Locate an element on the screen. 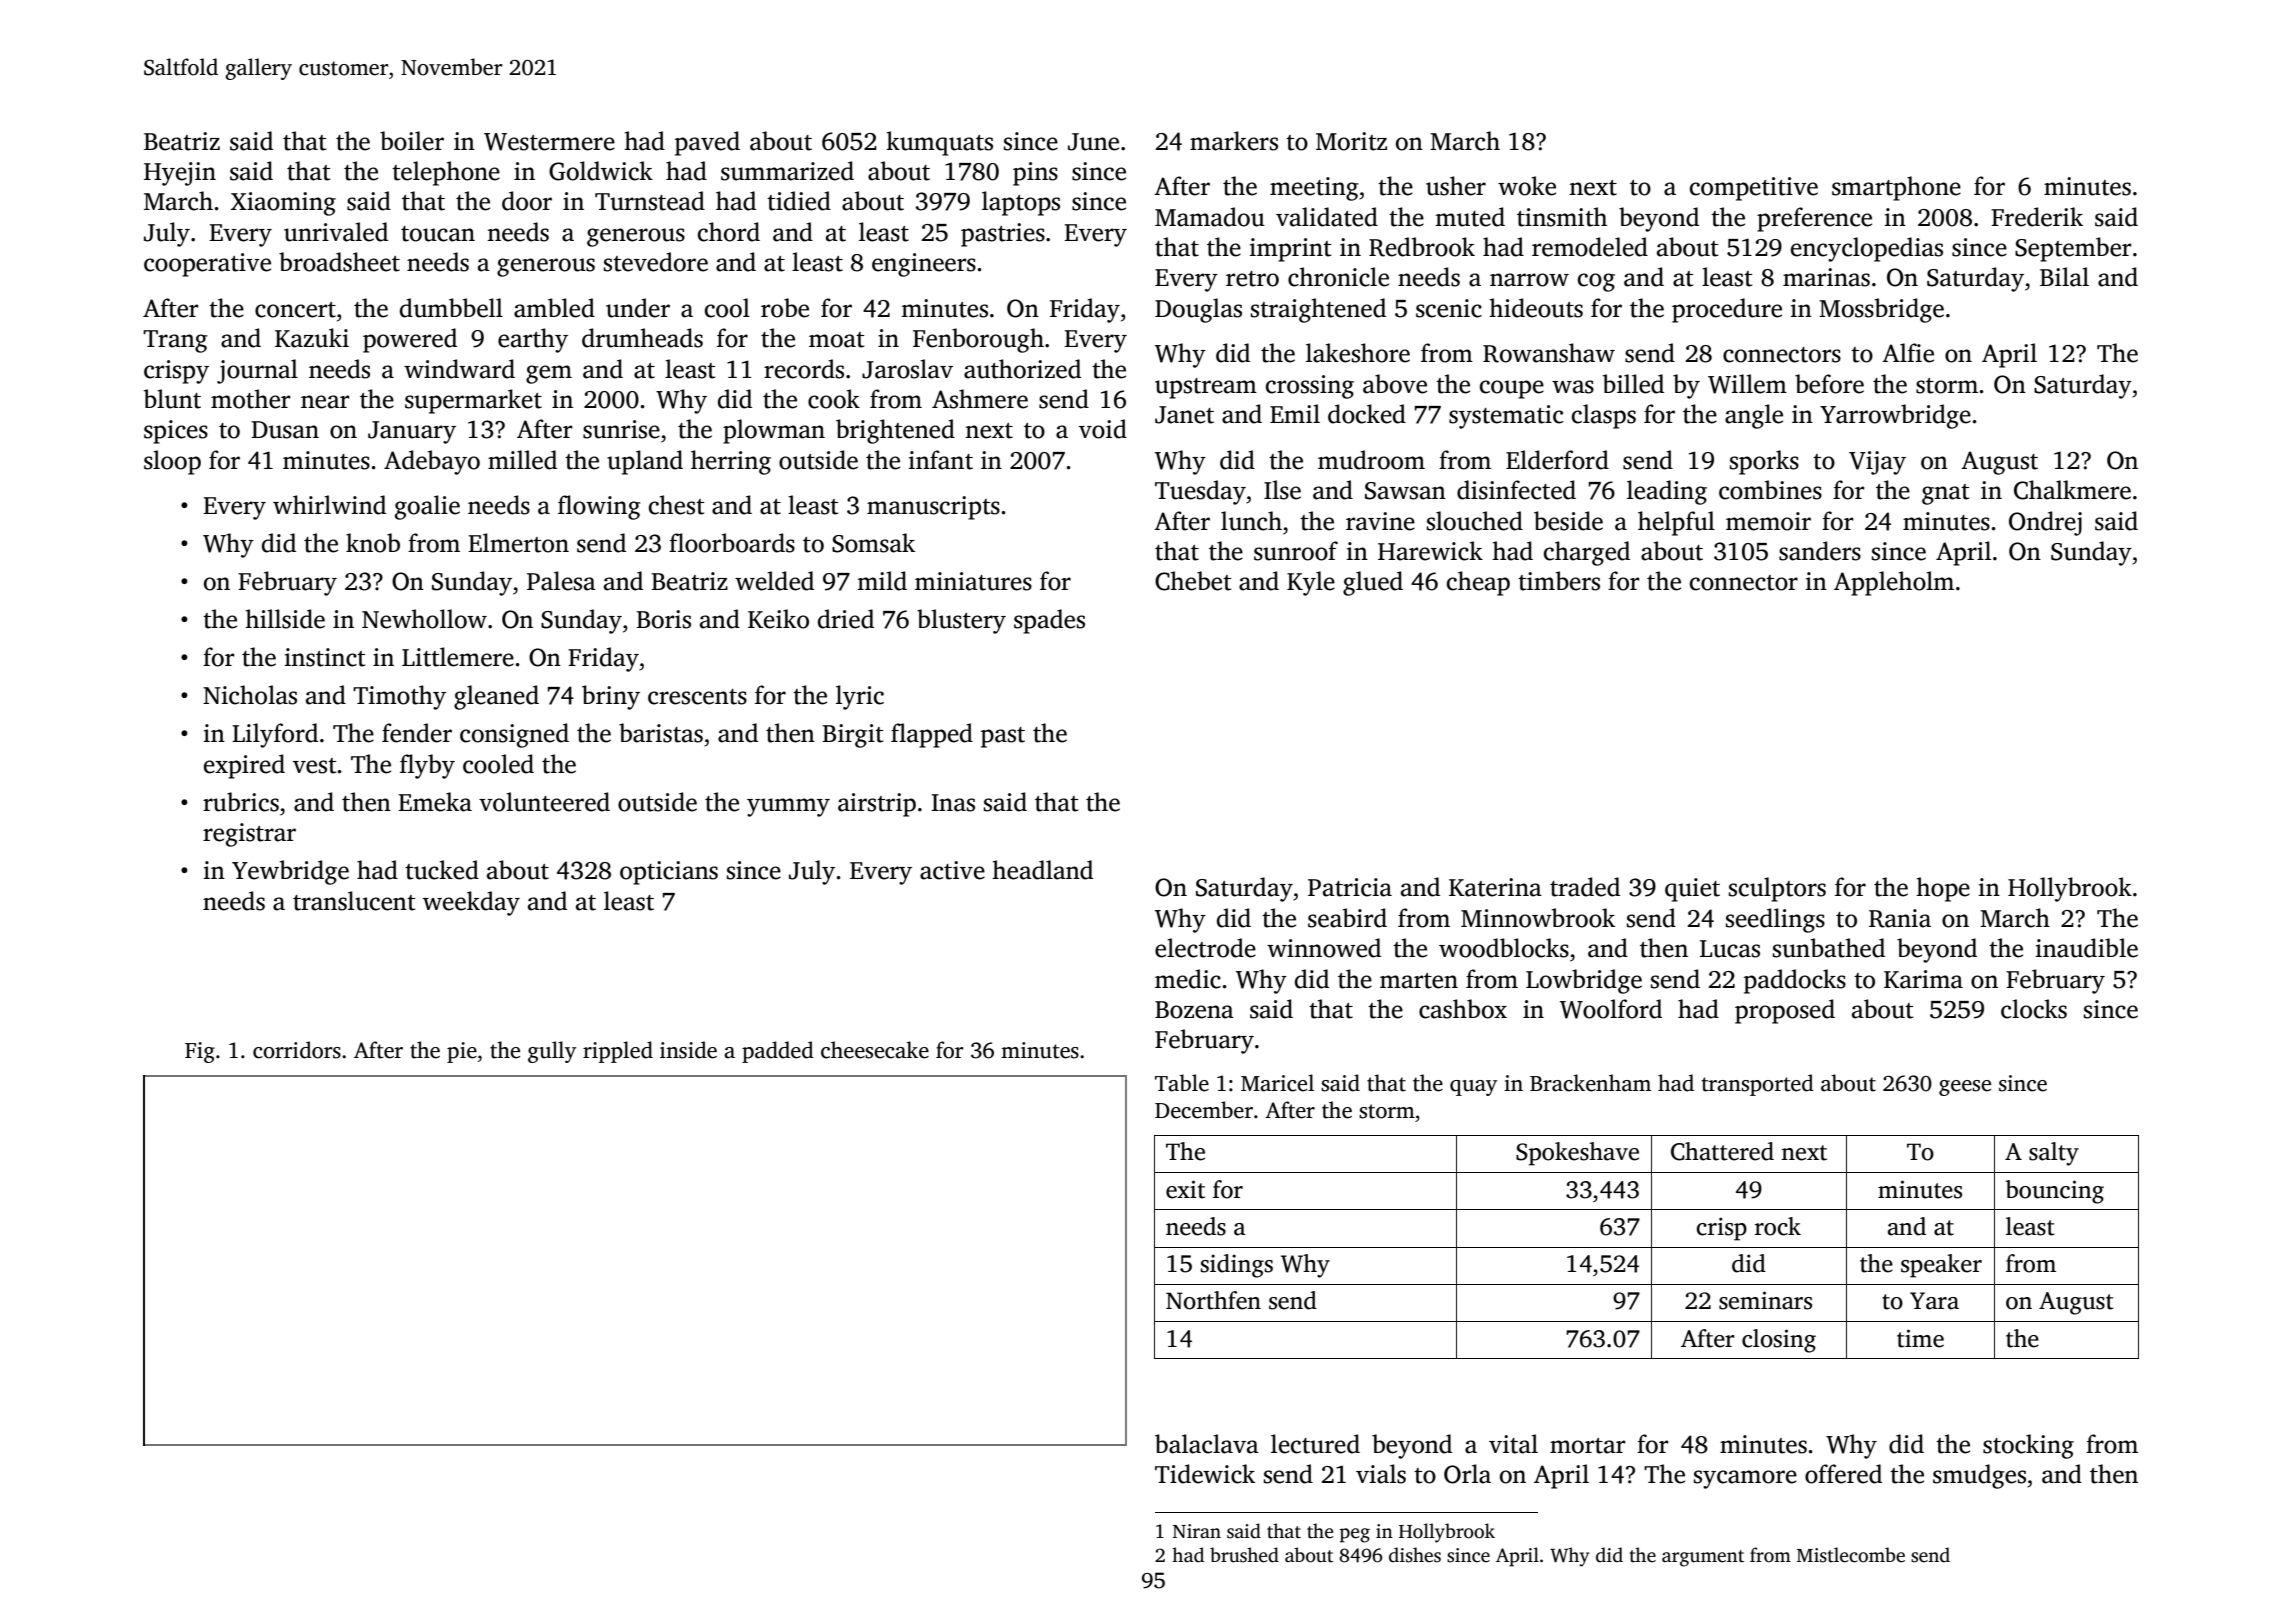  sidings is located at coordinates (1236, 1266).
